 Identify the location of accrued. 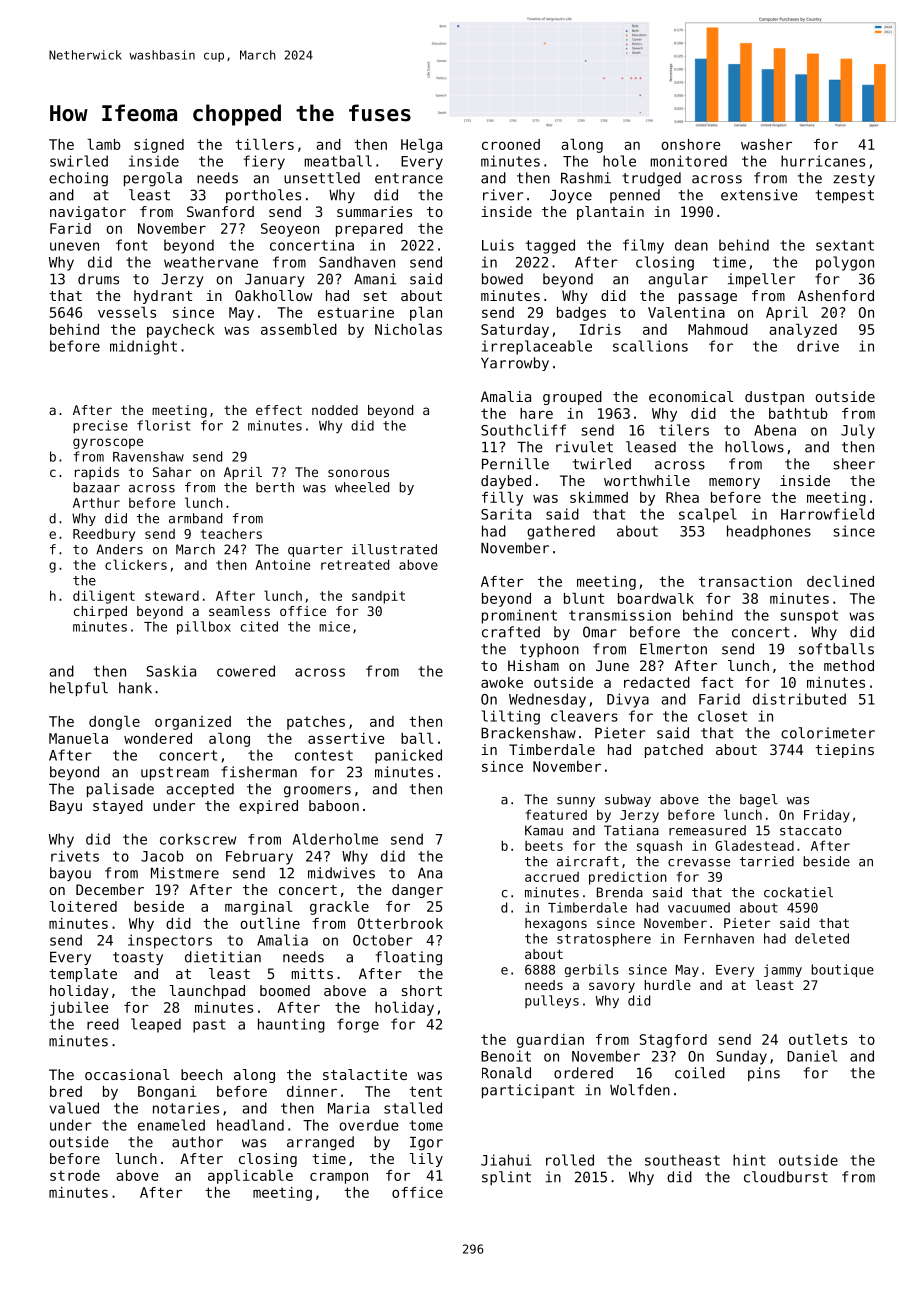
(552, 877).
